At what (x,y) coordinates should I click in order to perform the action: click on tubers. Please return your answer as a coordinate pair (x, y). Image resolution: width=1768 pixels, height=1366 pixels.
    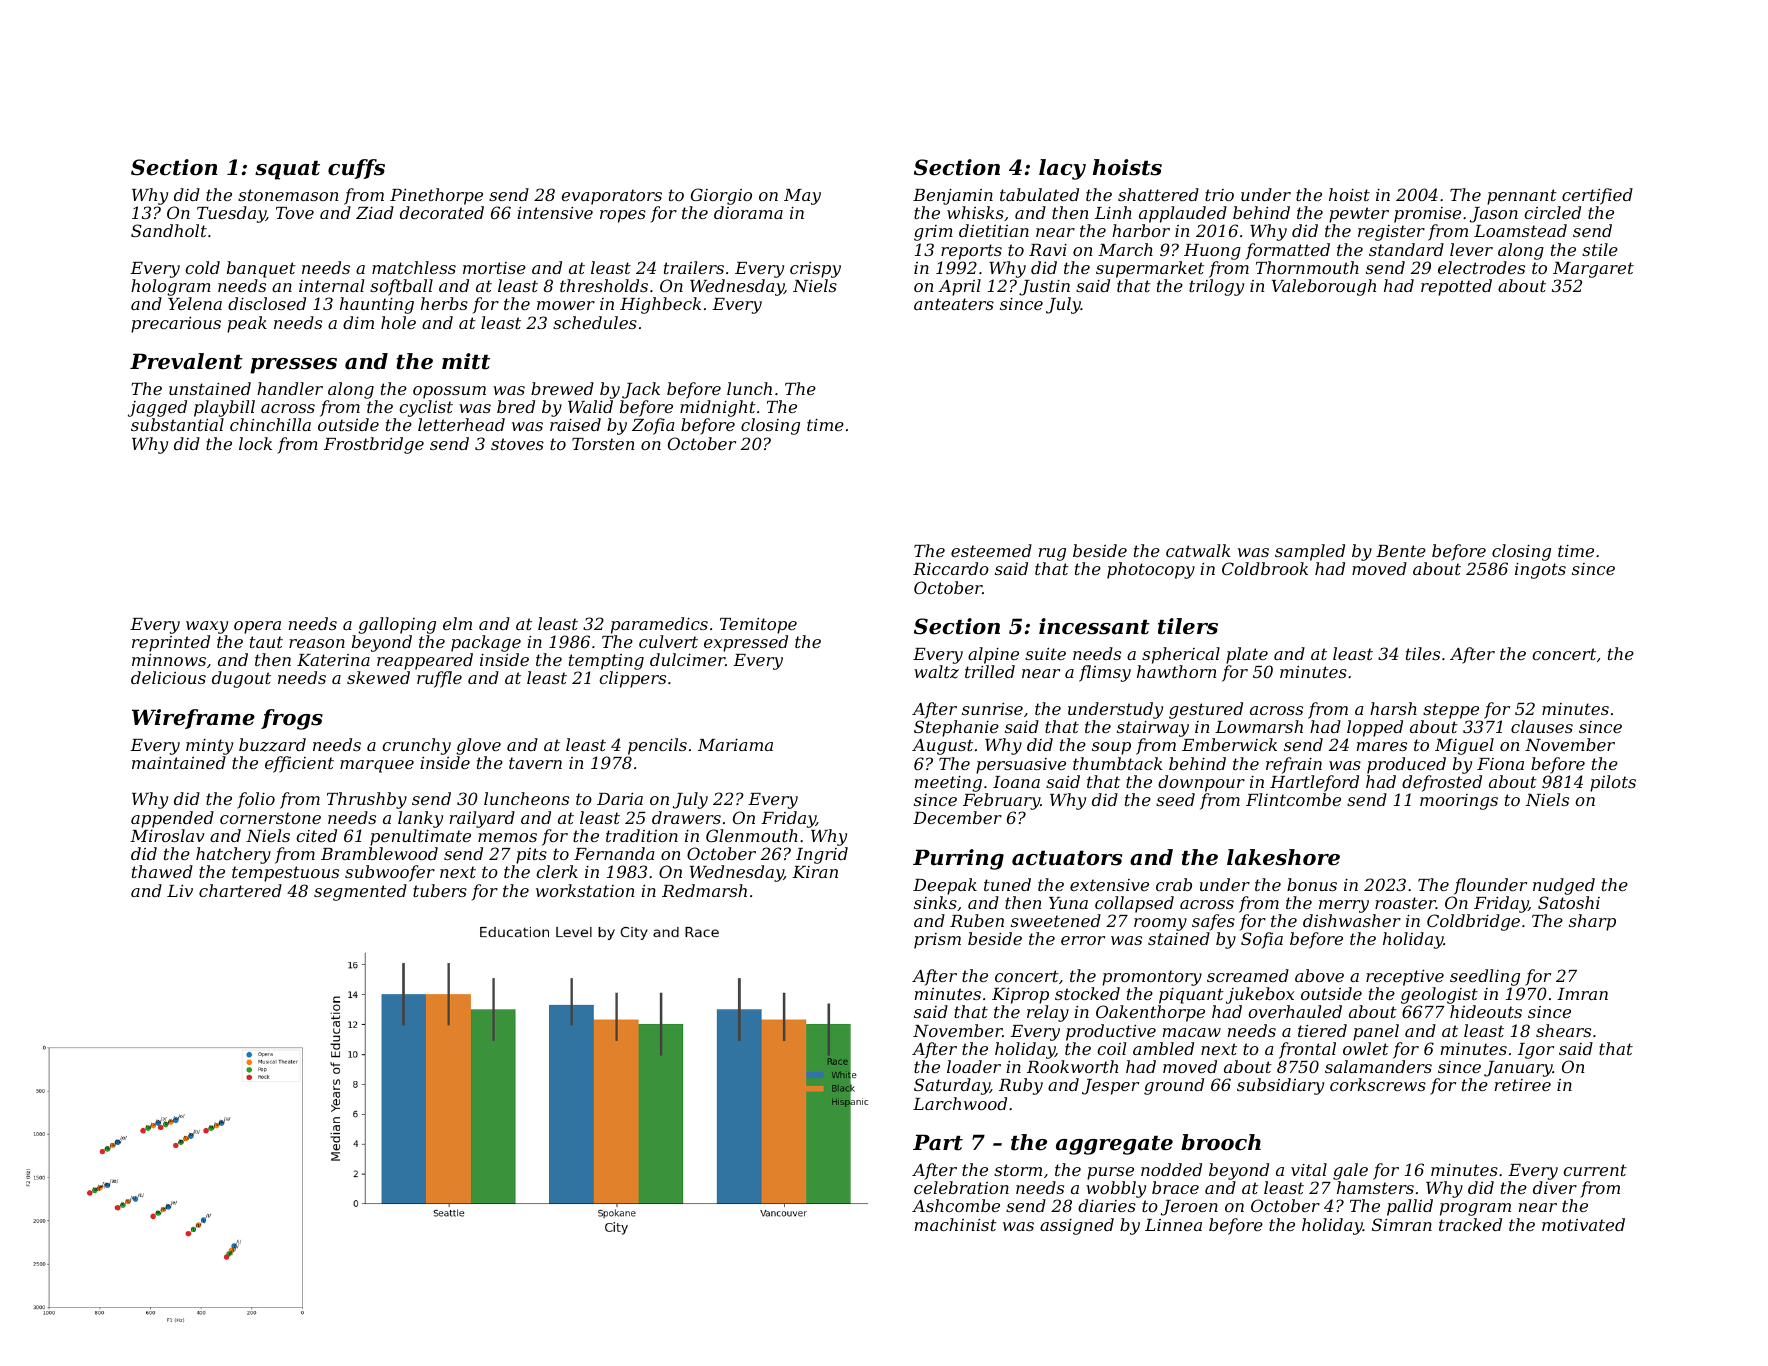
    Looking at the image, I should click on (440, 890).
